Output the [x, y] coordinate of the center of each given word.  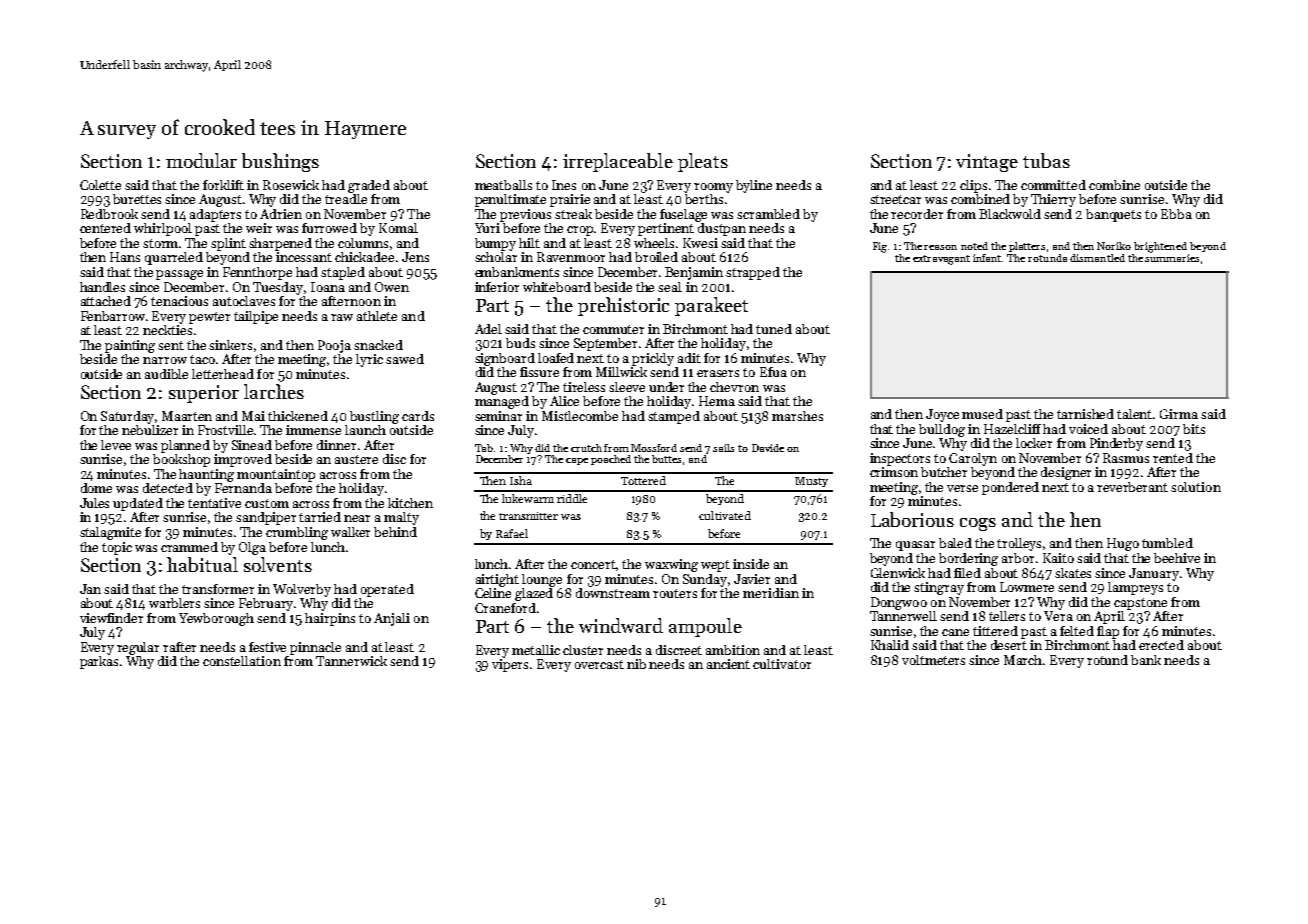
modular [201, 160]
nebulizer [150, 430]
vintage [987, 163]
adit [689, 358]
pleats [703, 162]
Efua [773, 372]
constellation [242, 661]
